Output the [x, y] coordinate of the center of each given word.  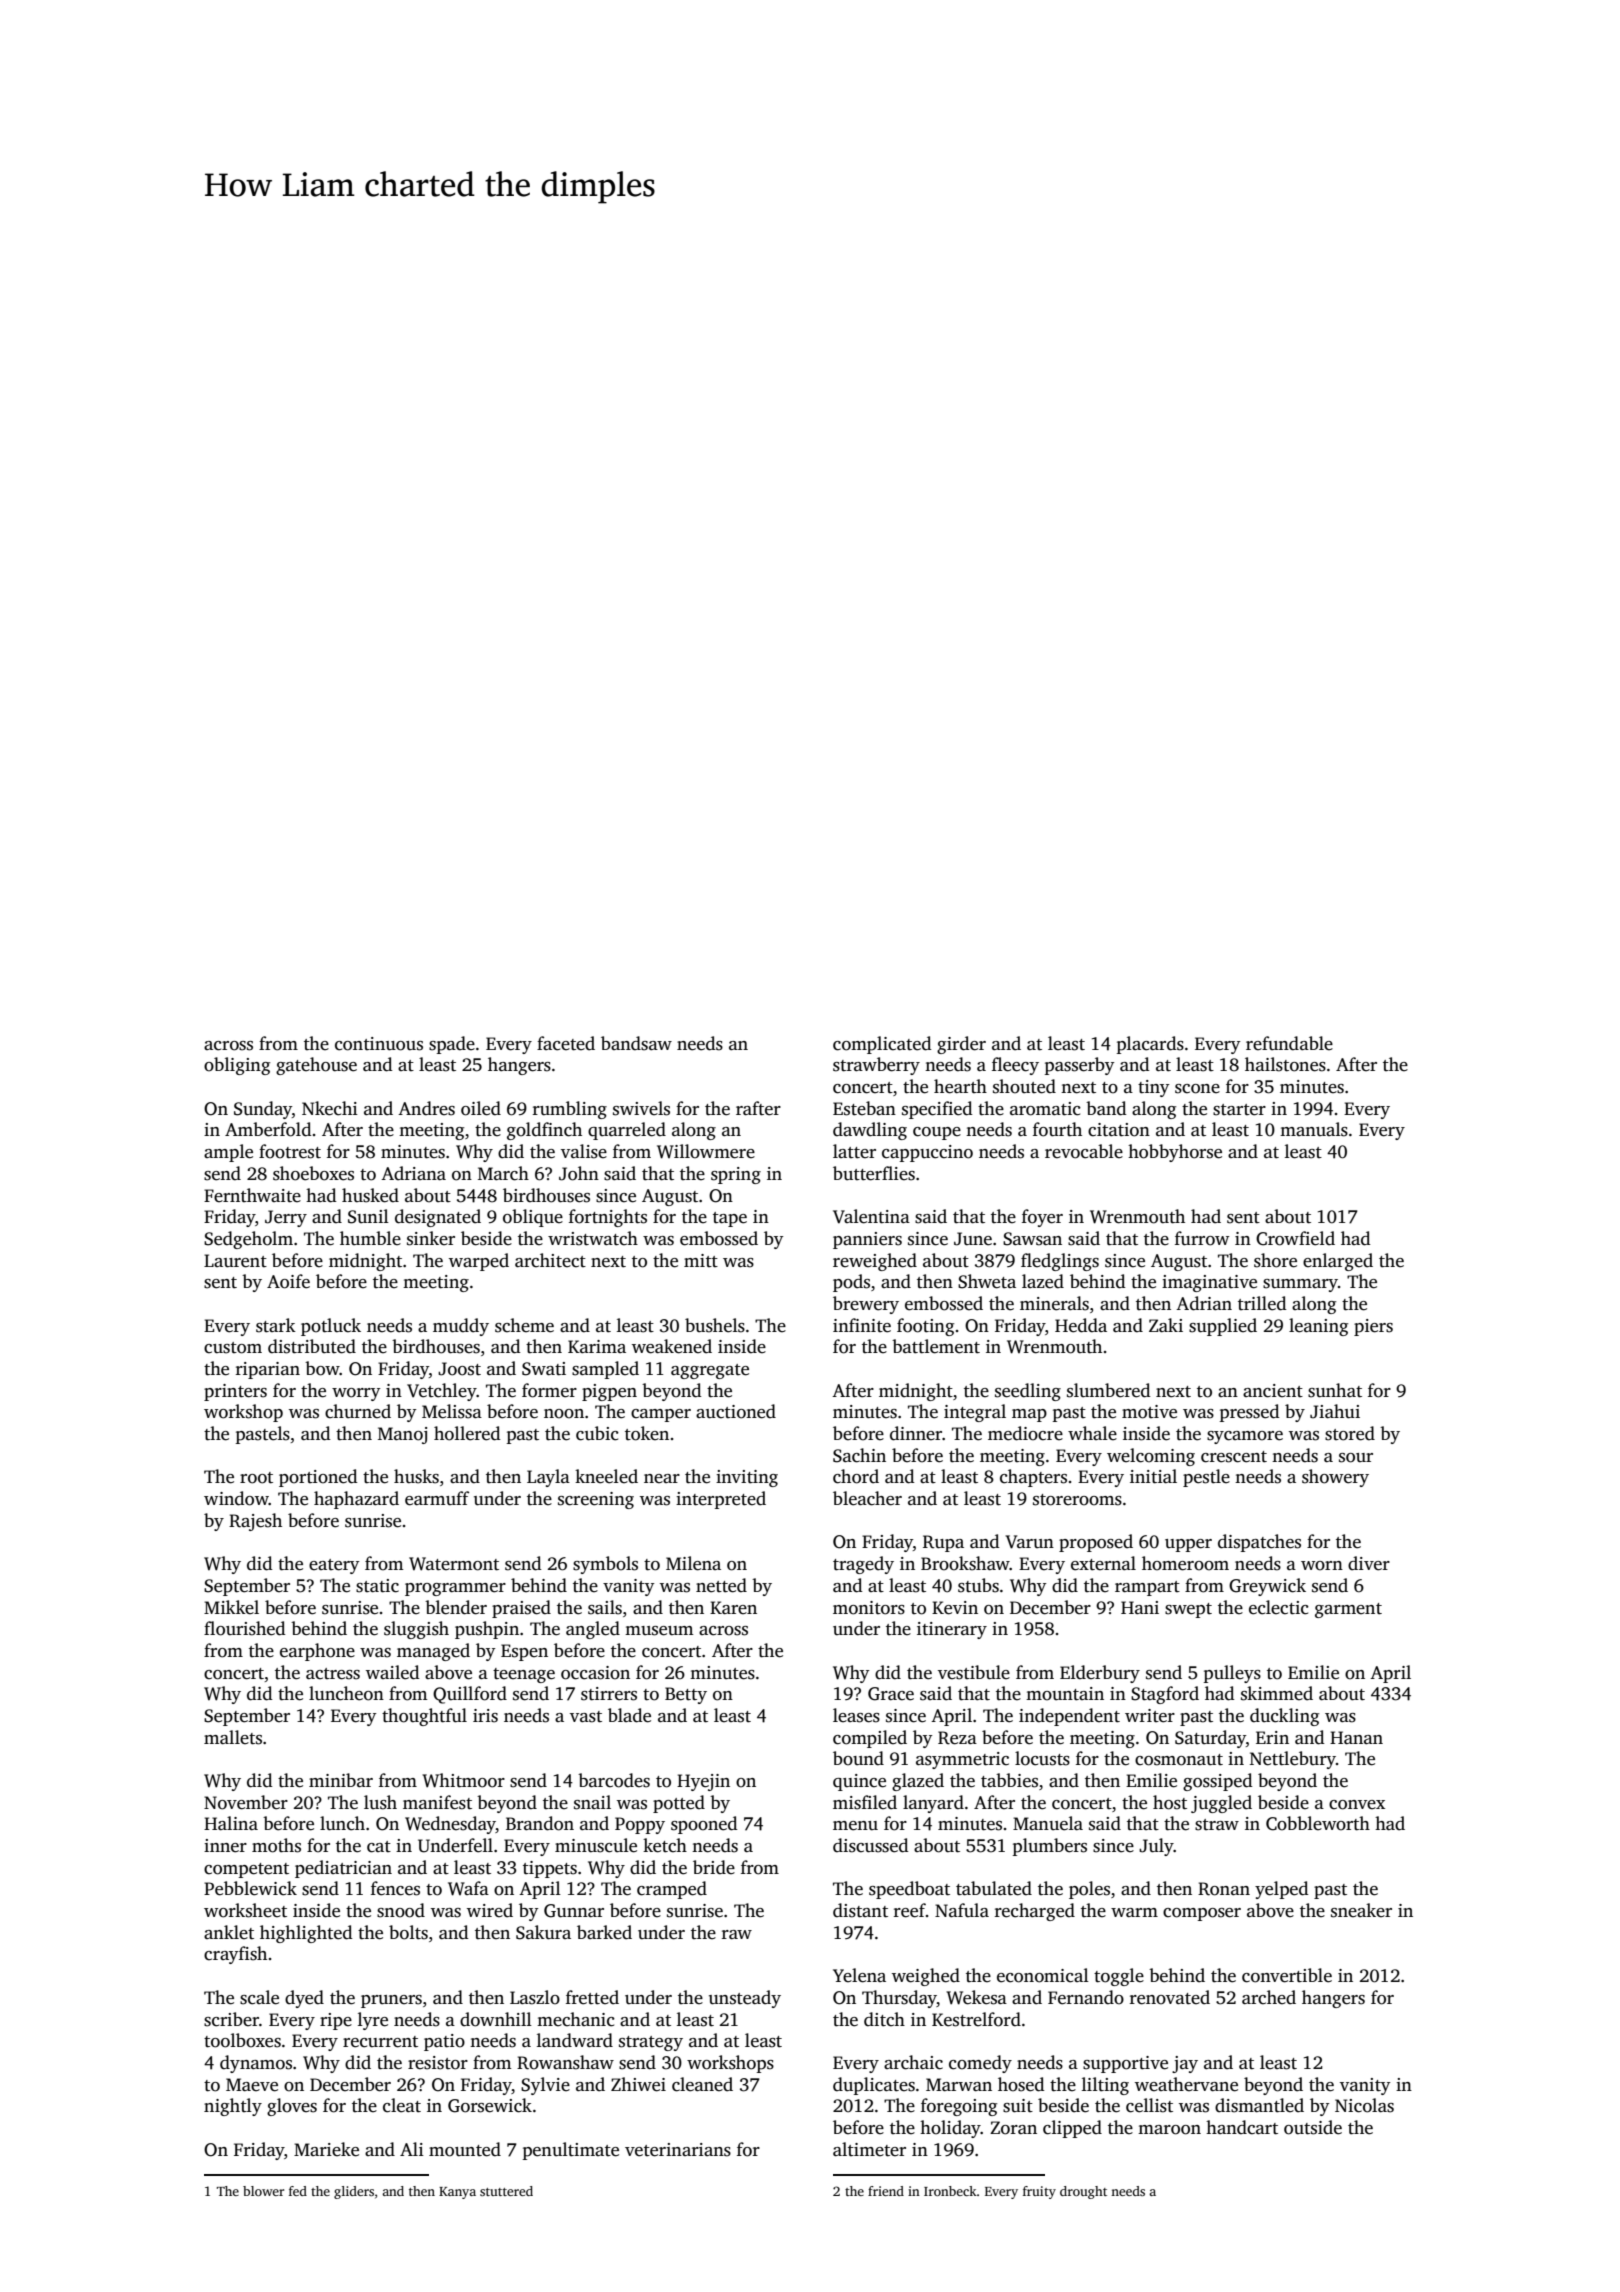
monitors [869, 1608]
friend [886, 2191]
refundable [1289, 1043]
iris [485, 1716]
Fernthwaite [252, 1195]
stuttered [506, 2191]
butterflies [874, 1173]
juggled [1221, 1804]
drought [1083, 2192]
